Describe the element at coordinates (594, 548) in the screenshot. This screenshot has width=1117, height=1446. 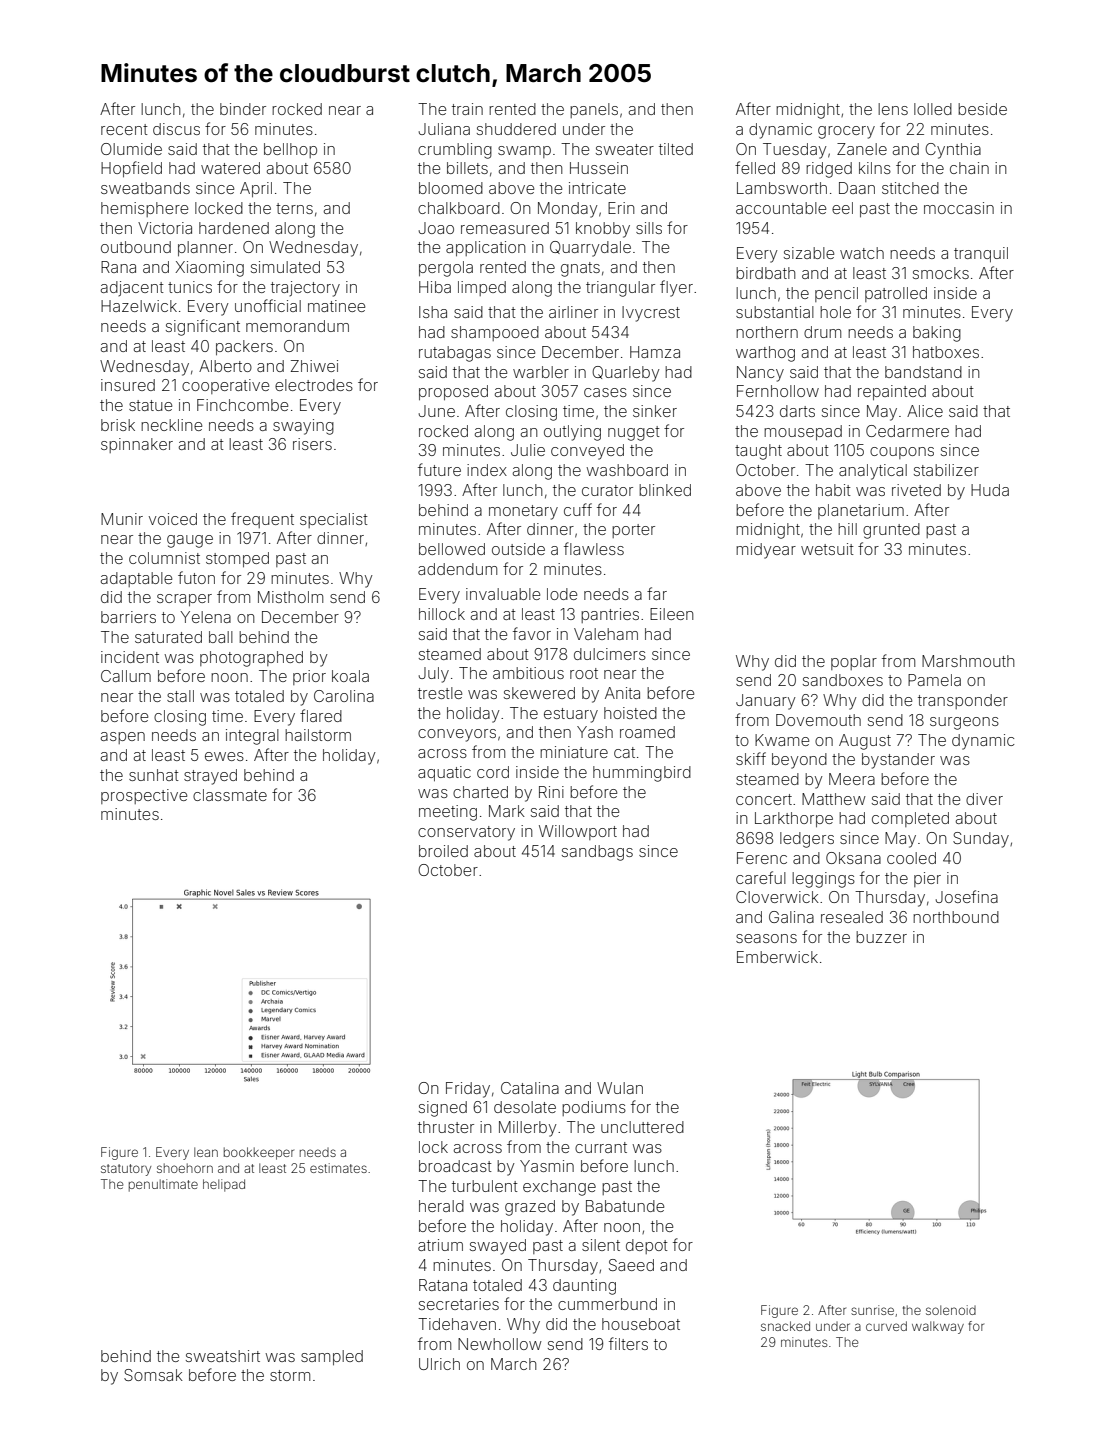
I see `flawless` at that location.
